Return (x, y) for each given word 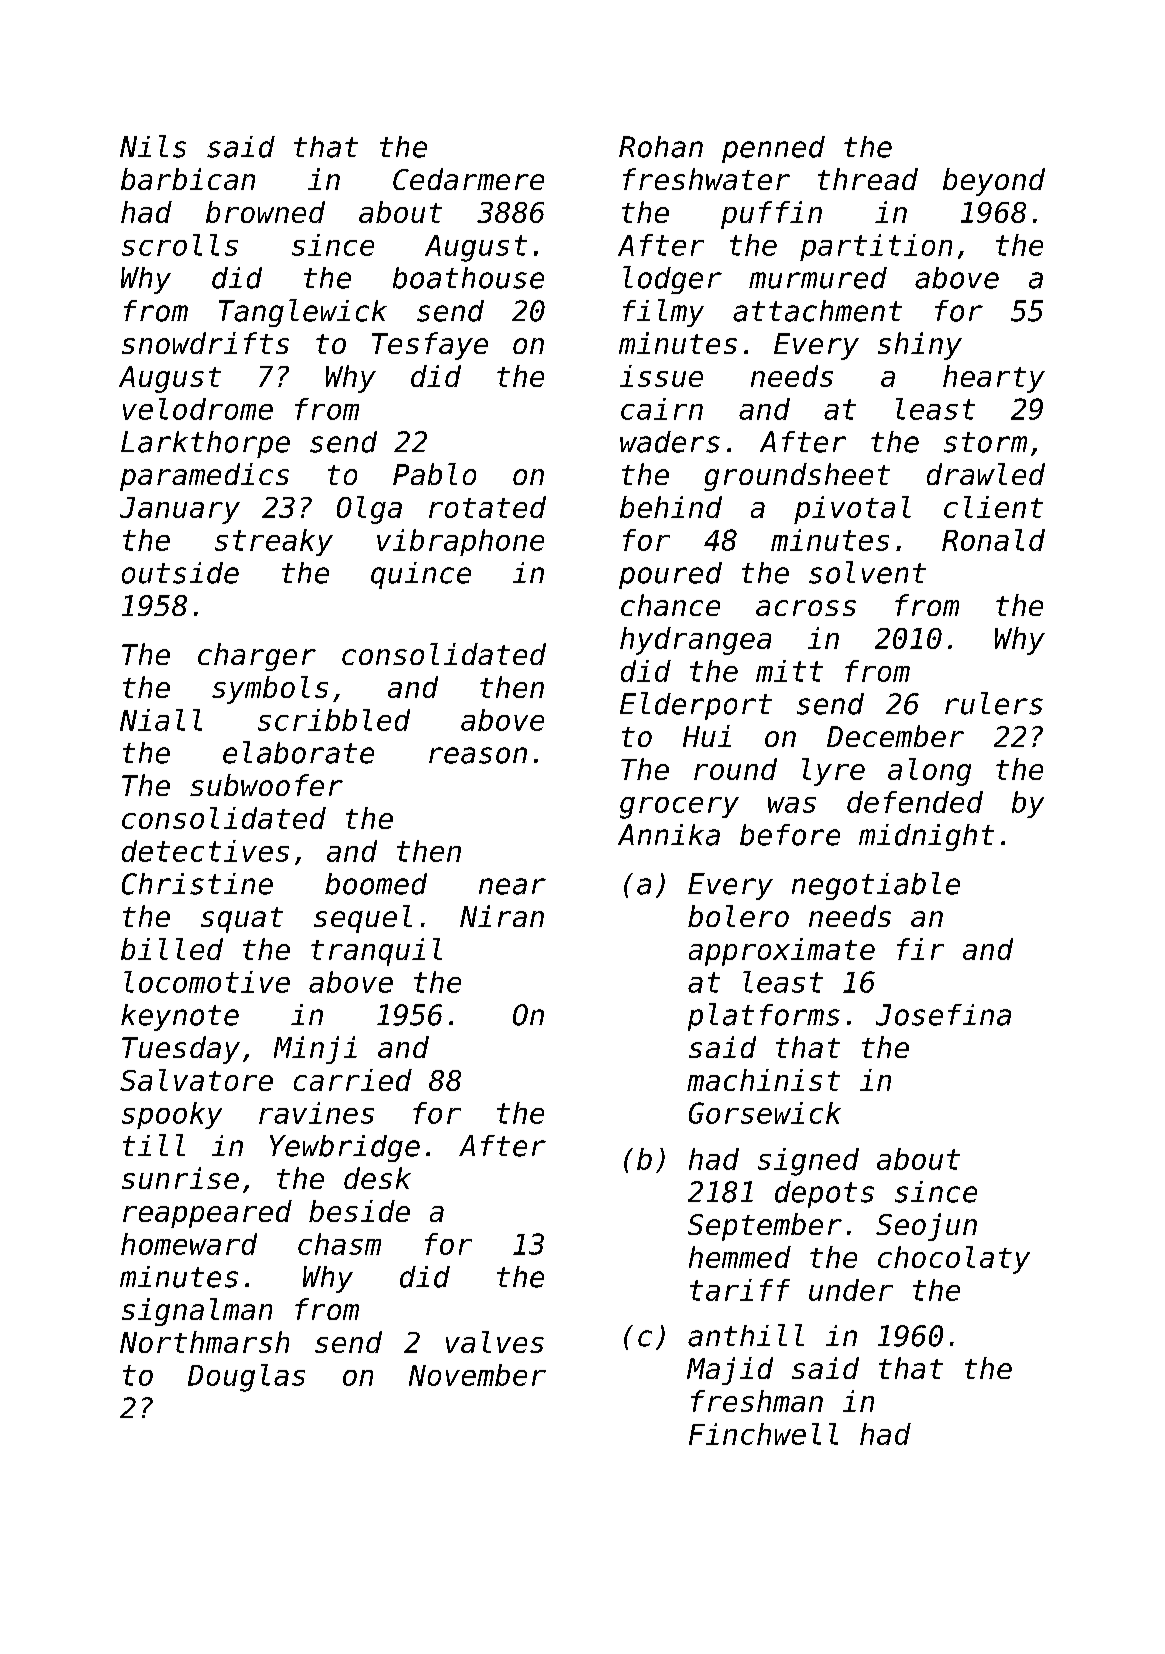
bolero (738, 916)
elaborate (298, 752)
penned (773, 149)
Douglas (246, 1378)
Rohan (661, 147)
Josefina (943, 1015)
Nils (153, 146)
